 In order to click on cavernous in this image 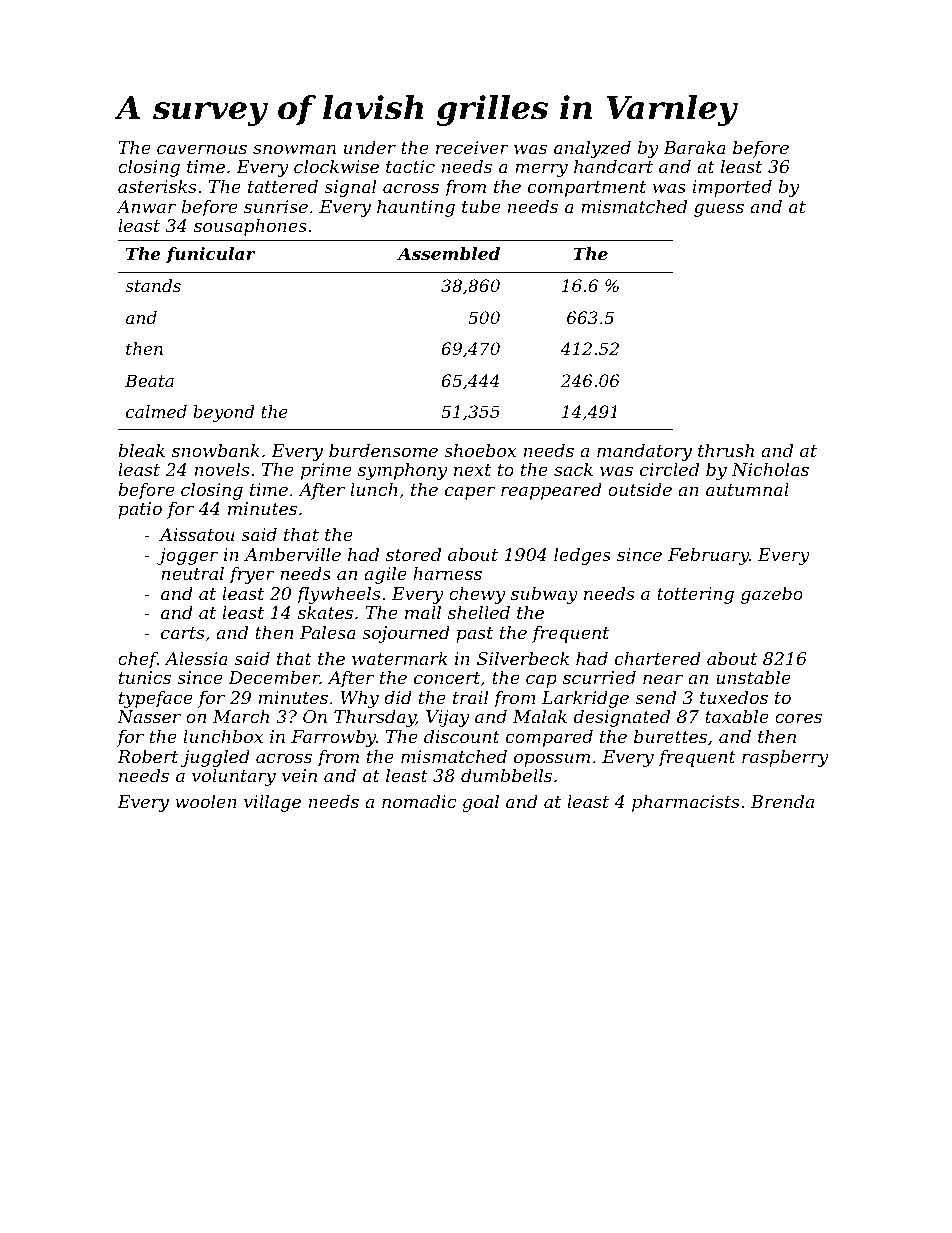, I will do `click(202, 149)`.
